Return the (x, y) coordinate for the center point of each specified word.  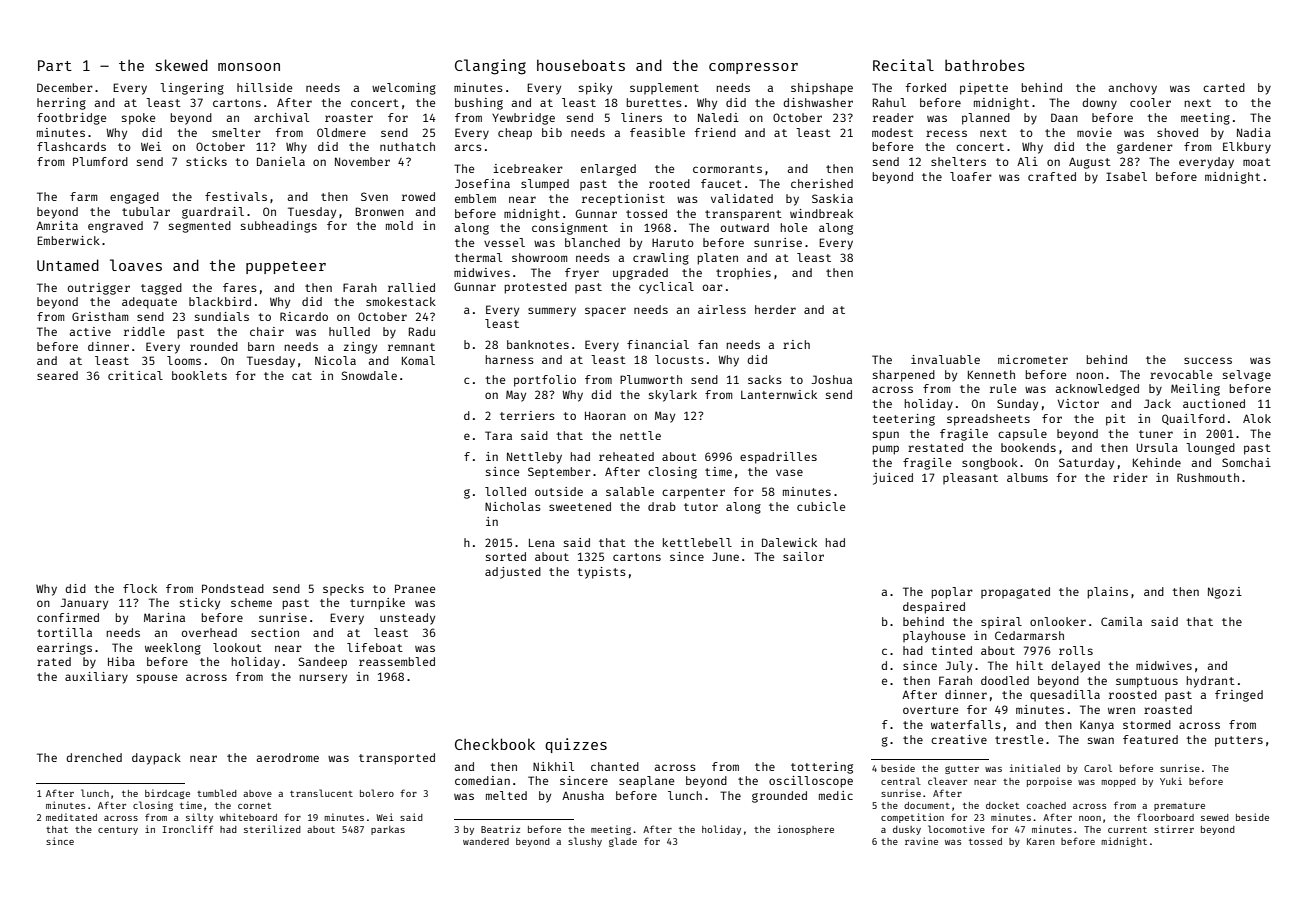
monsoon (249, 67)
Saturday (1086, 464)
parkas (388, 830)
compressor (753, 68)
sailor (803, 556)
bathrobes (985, 65)
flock (140, 588)
